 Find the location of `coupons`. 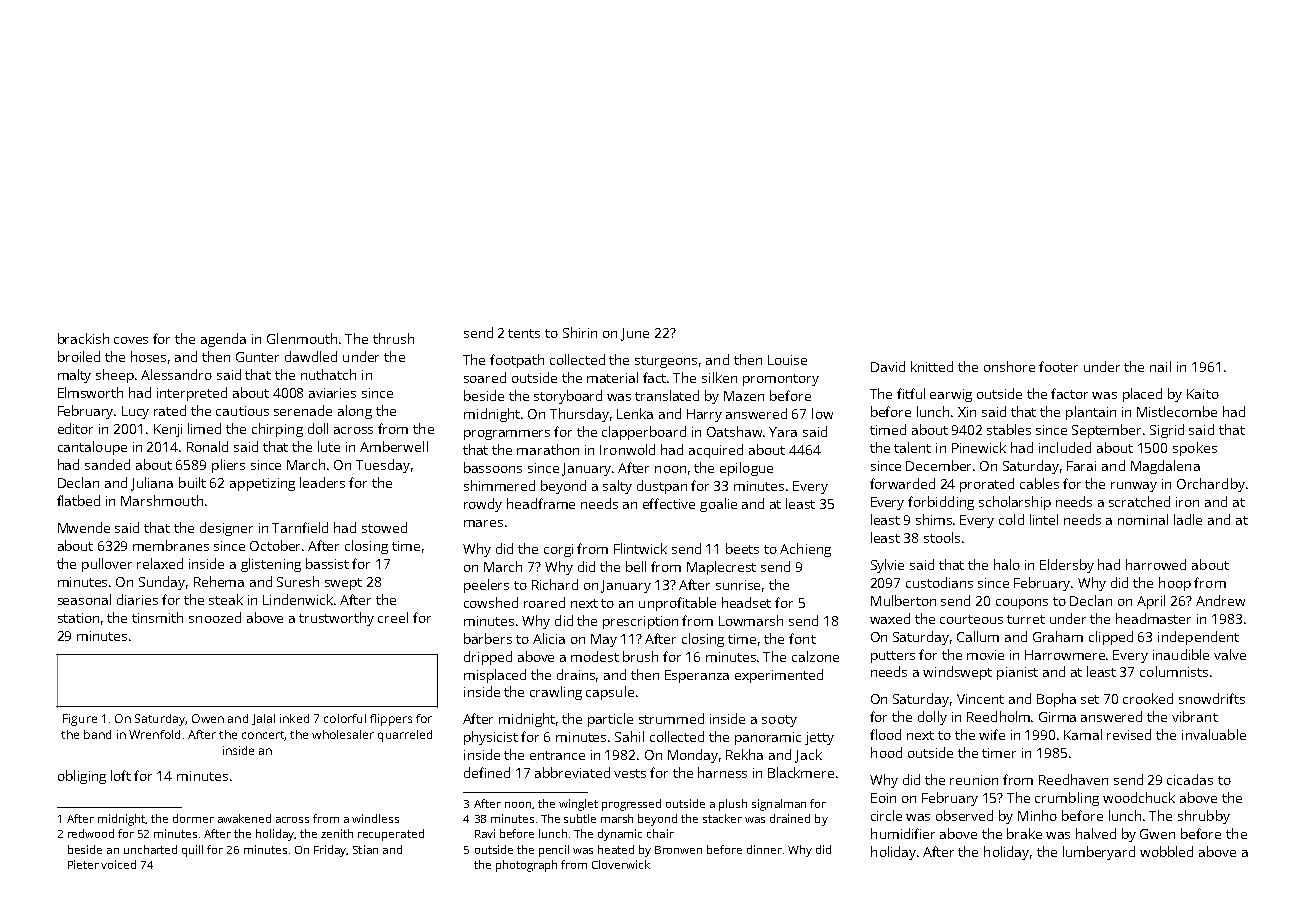

coupons is located at coordinates (1022, 604).
